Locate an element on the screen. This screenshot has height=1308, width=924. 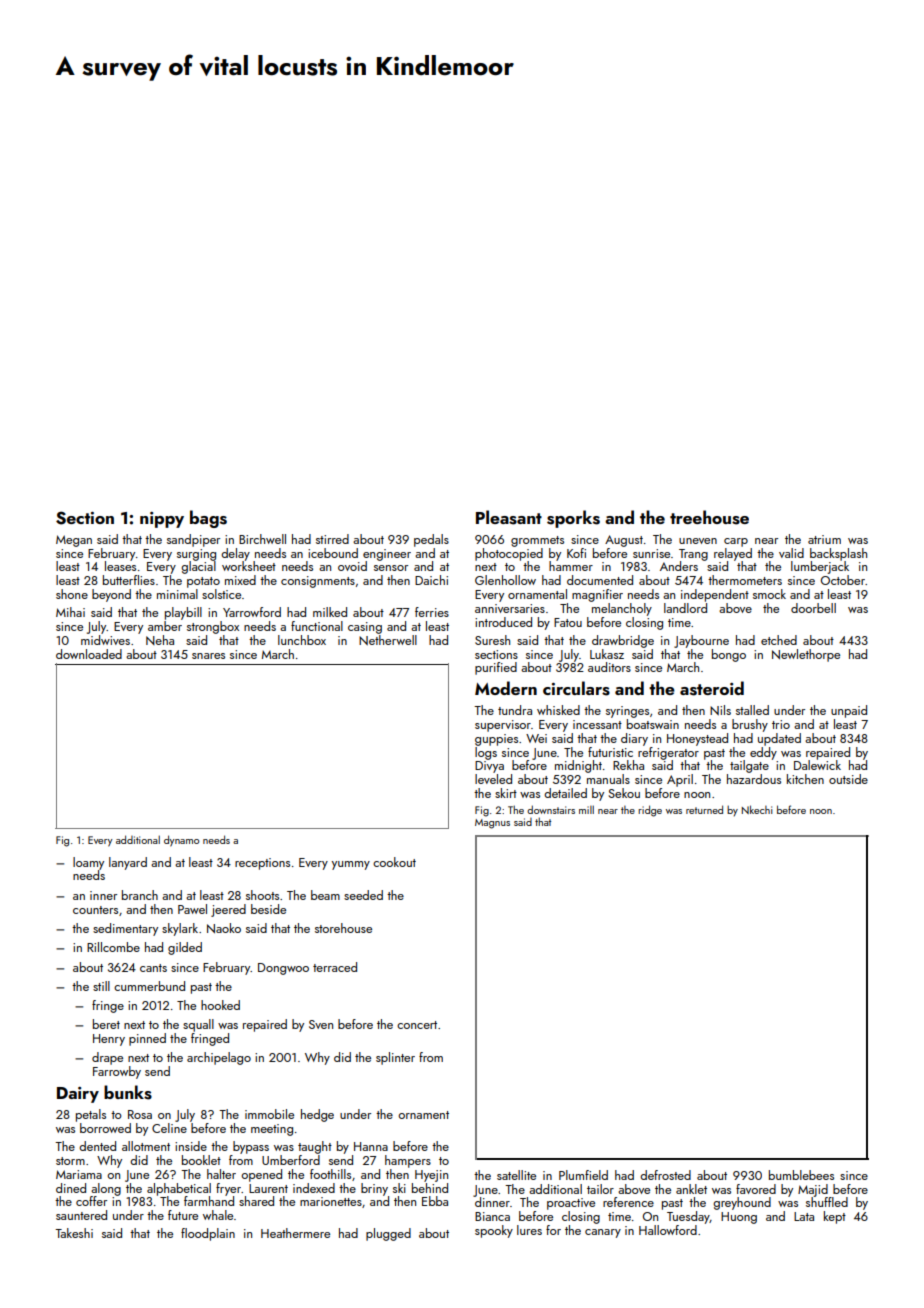
Dalewick is located at coordinates (817, 765).
